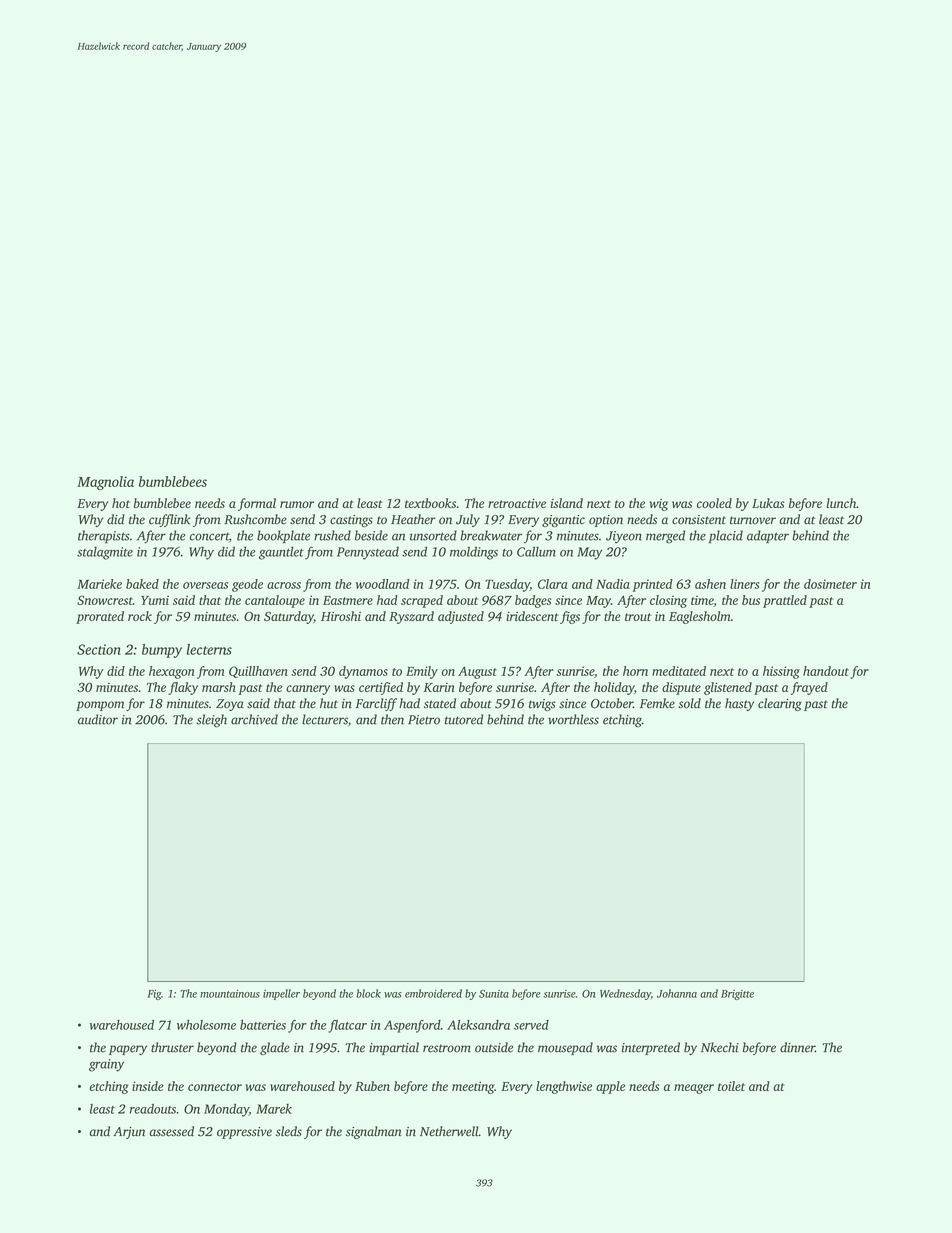 The height and width of the image is (1233, 952). Describe the element at coordinates (244, 1133) in the image. I see `oppressive` at that location.
